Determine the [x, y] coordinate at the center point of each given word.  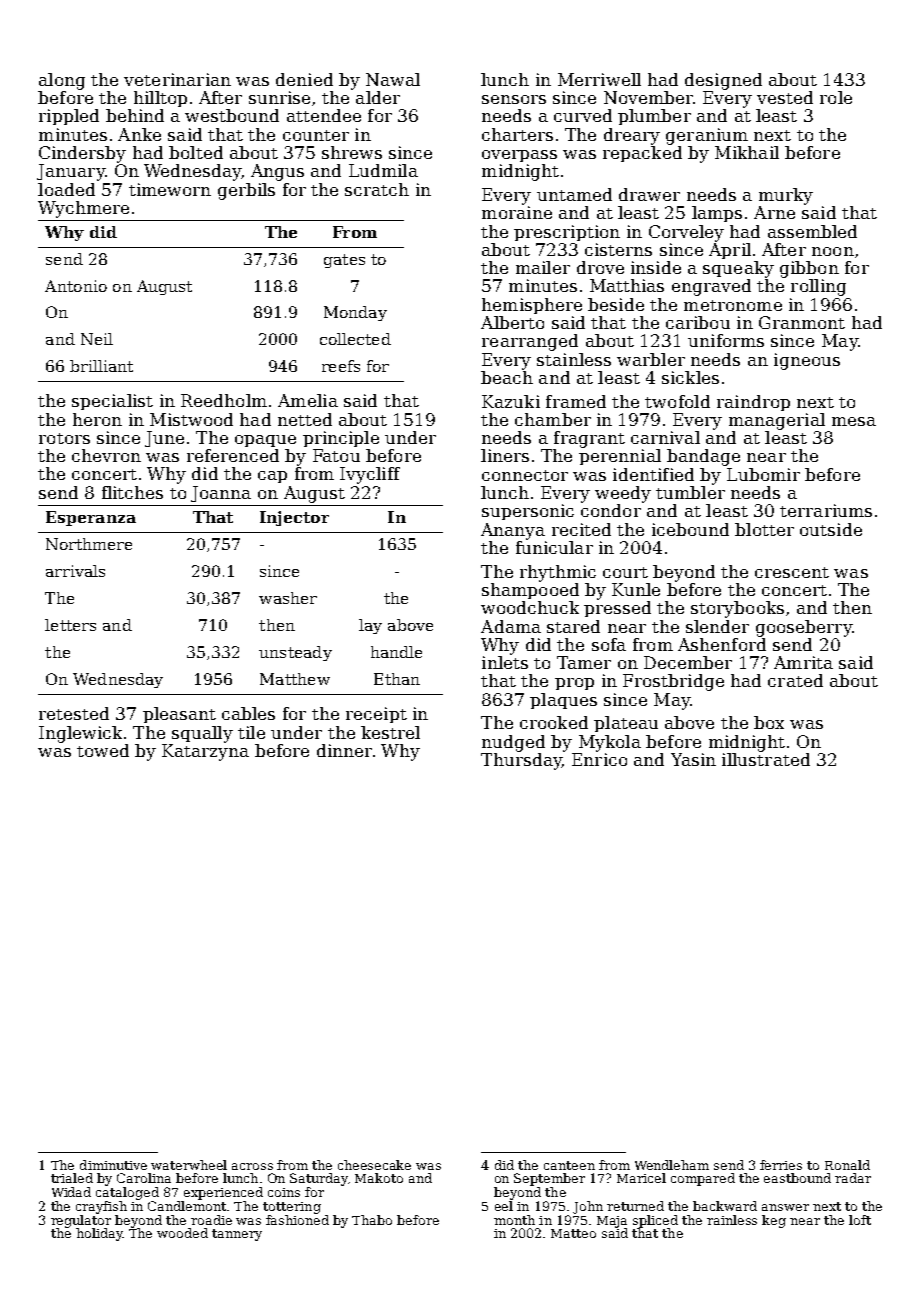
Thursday [521, 761]
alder [378, 97]
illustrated [766, 759]
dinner [344, 750]
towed [103, 750]
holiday [99, 1234]
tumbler [690, 492]
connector [525, 475]
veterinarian [177, 79]
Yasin [693, 759]
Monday [355, 313]
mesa [854, 421]
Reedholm [224, 400]
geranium [707, 136]
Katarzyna [205, 752]
